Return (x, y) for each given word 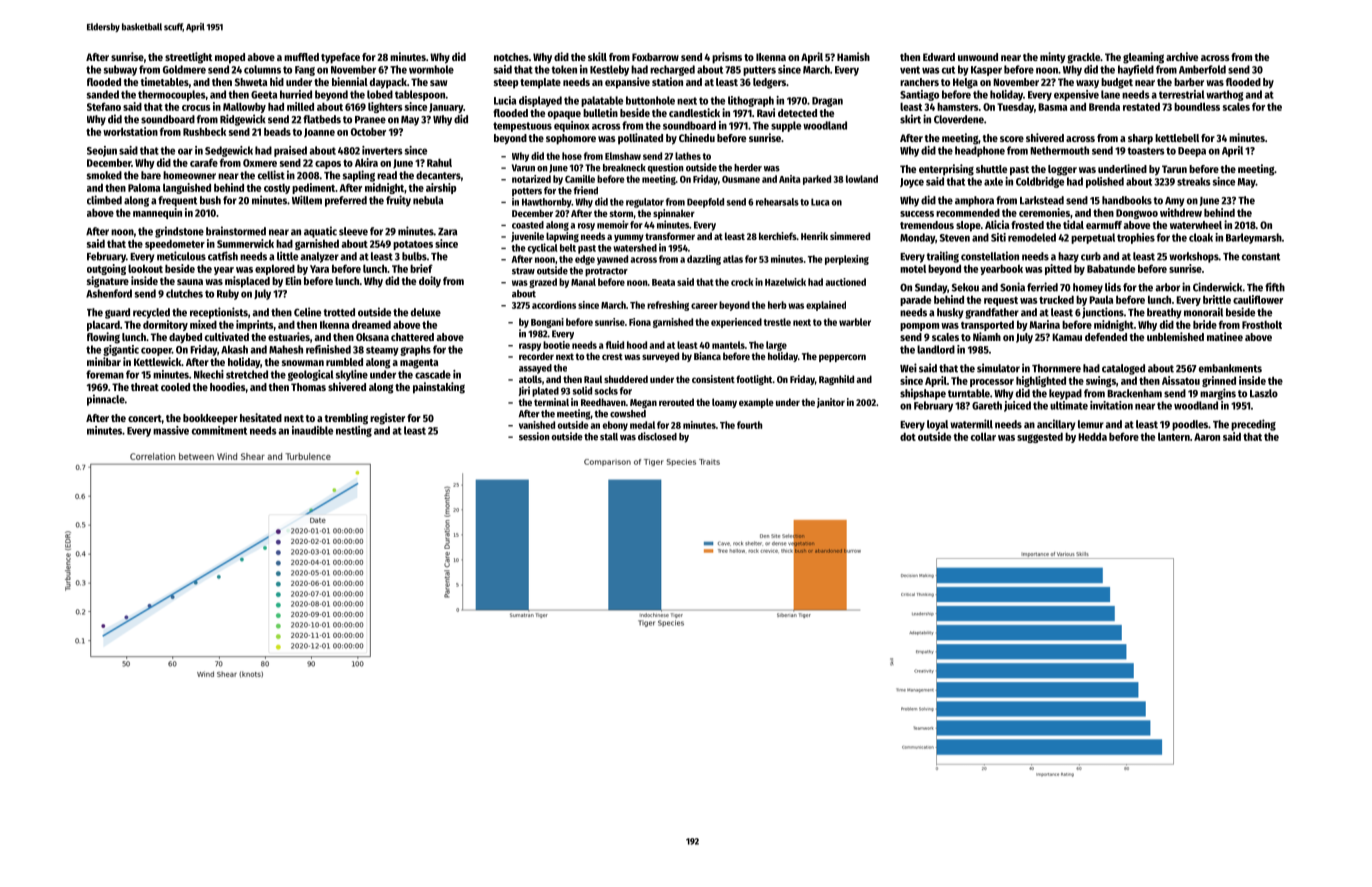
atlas (733, 259)
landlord (936, 349)
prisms (727, 58)
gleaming (1143, 58)
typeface (340, 58)
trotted (339, 312)
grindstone (179, 232)
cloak (1201, 237)
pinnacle (106, 400)
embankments (1230, 368)
